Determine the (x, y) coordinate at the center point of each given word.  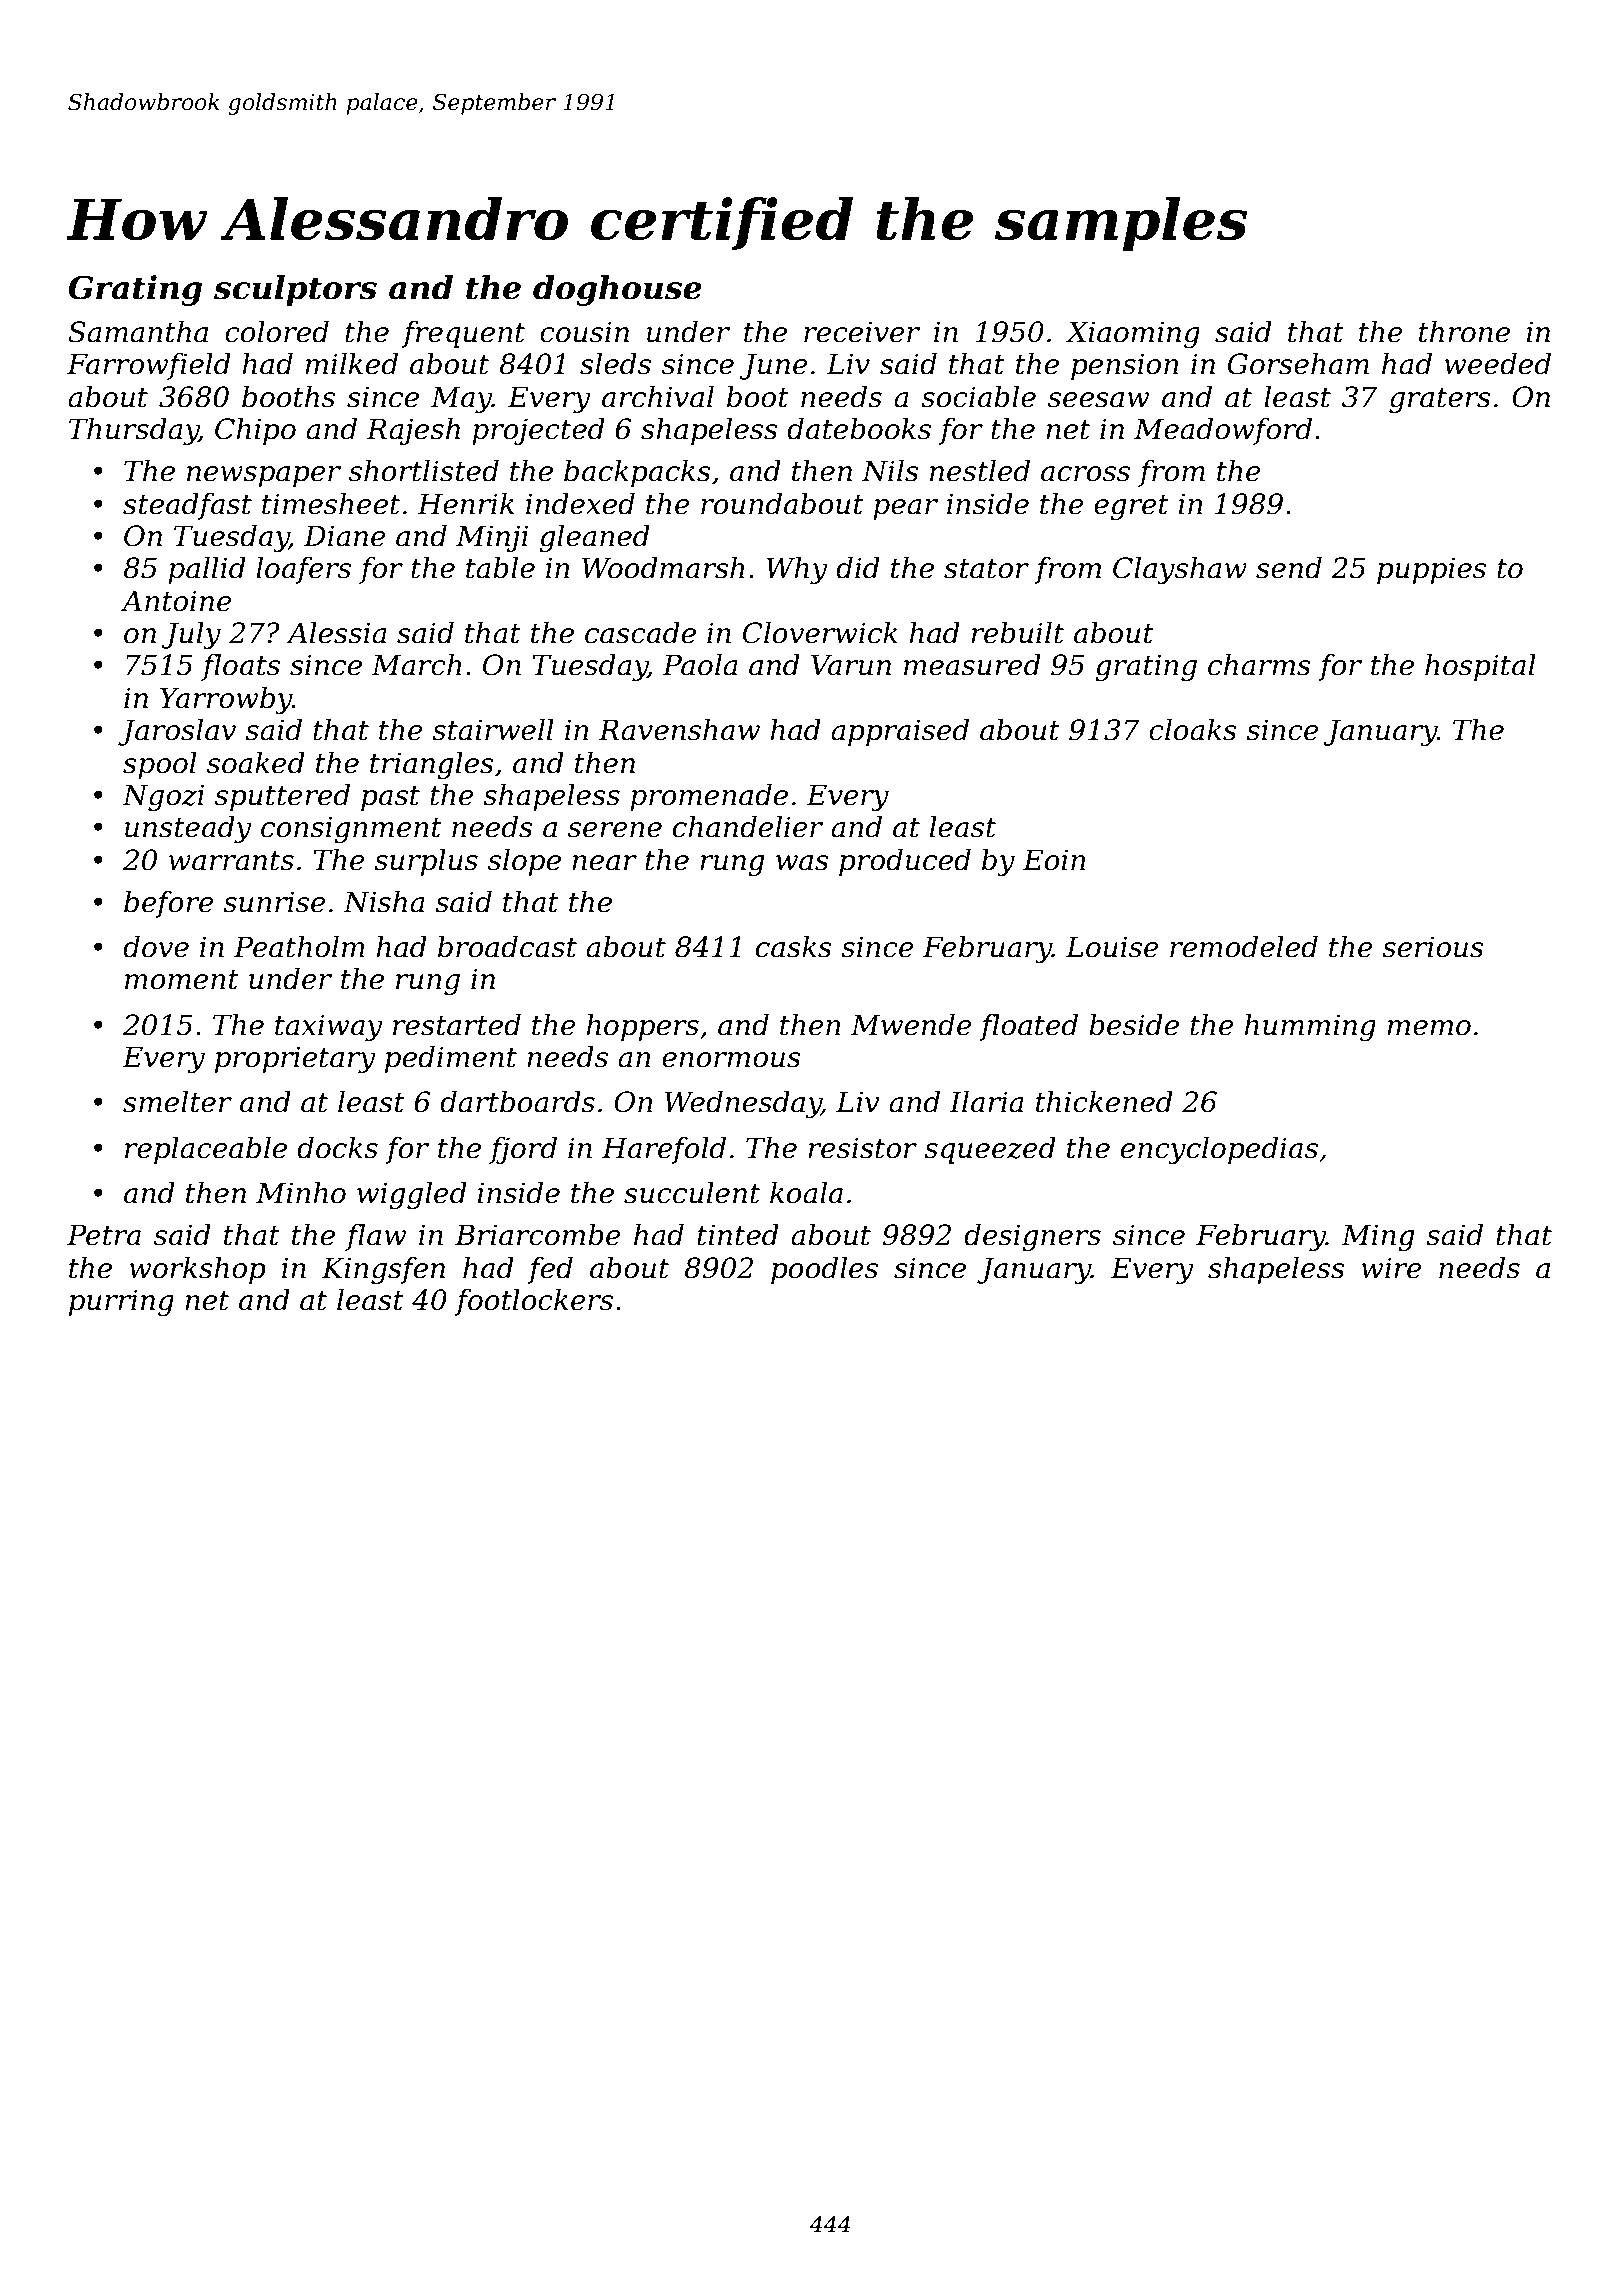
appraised (900, 732)
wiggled (412, 1195)
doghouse (617, 290)
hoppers (642, 1027)
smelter (177, 1102)
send (1289, 568)
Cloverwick (820, 633)
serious (1433, 947)
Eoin (1054, 860)
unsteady (188, 829)
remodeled (1244, 947)
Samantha (138, 332)
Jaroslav (177, 732)
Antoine (176, 601)
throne (1464, 332)
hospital (1480, 667)
